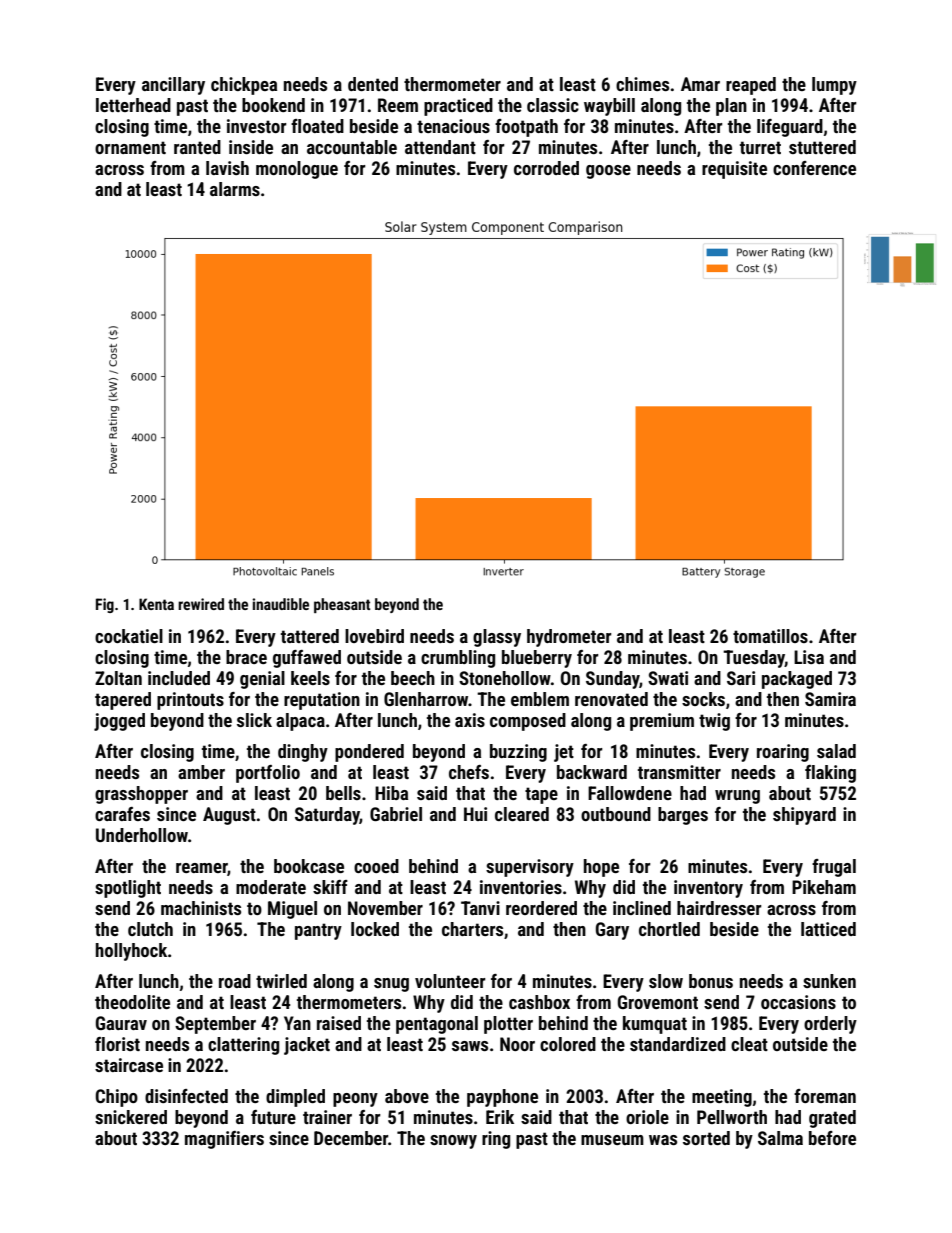 Image resolution: width=952 pixels, height=1233 pixels. I want to click on attendant, so click(440, 147).
